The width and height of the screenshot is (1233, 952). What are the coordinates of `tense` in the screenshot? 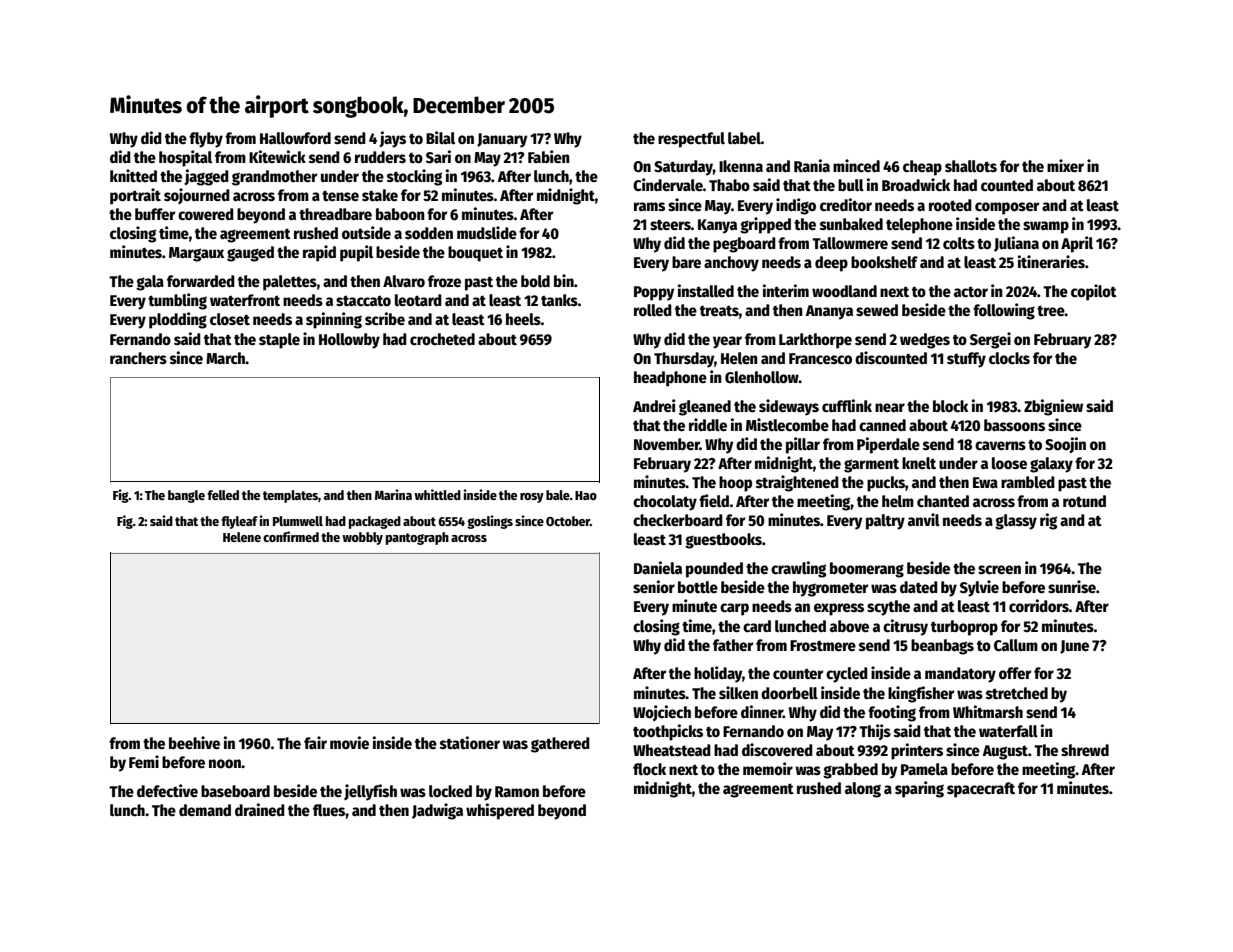 It's located at (340, 195).
